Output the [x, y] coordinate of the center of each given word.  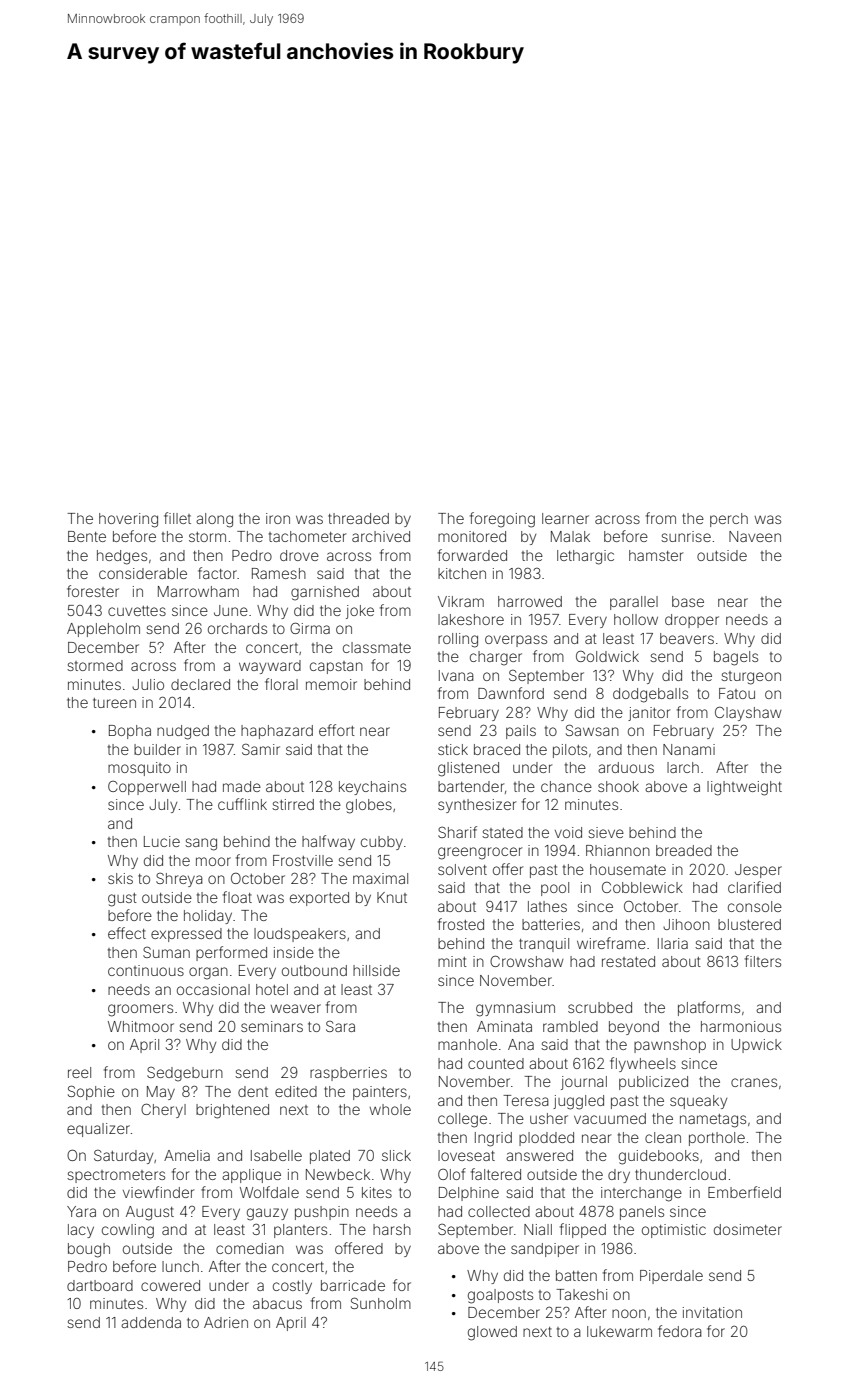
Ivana [456, 675]
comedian [250, 1248]
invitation [712, 1312]
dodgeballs [650, 695]
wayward [270, 667]
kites [377, 1192]
